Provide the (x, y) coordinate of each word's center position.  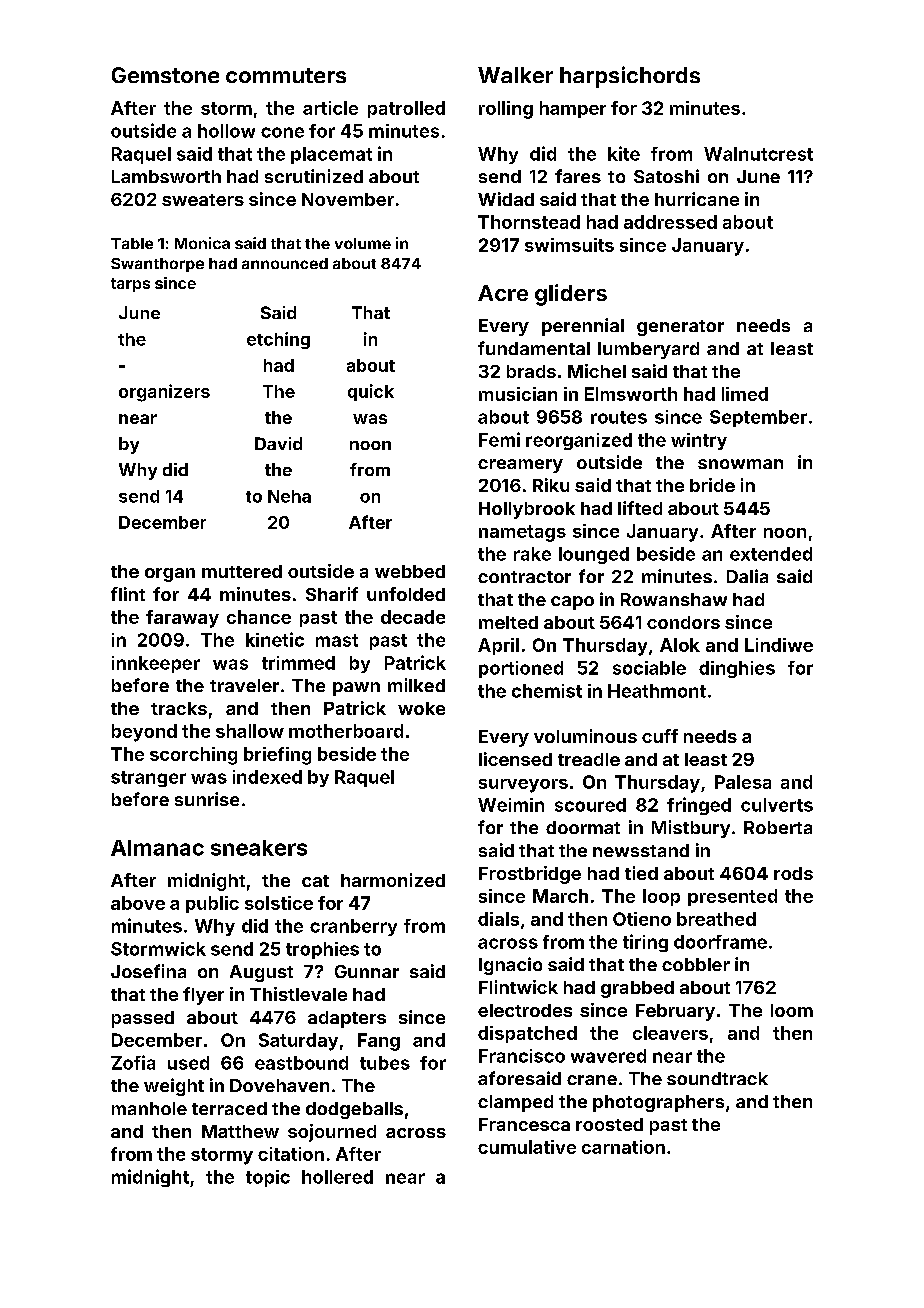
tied (641, 873)
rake (532, 554)
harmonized (393, 880)
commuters (286, 75)
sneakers (259, 848)
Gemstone (165, 75)
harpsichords (630, 77)
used (188, 1063)
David (278, 443)
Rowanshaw (674, 599)
